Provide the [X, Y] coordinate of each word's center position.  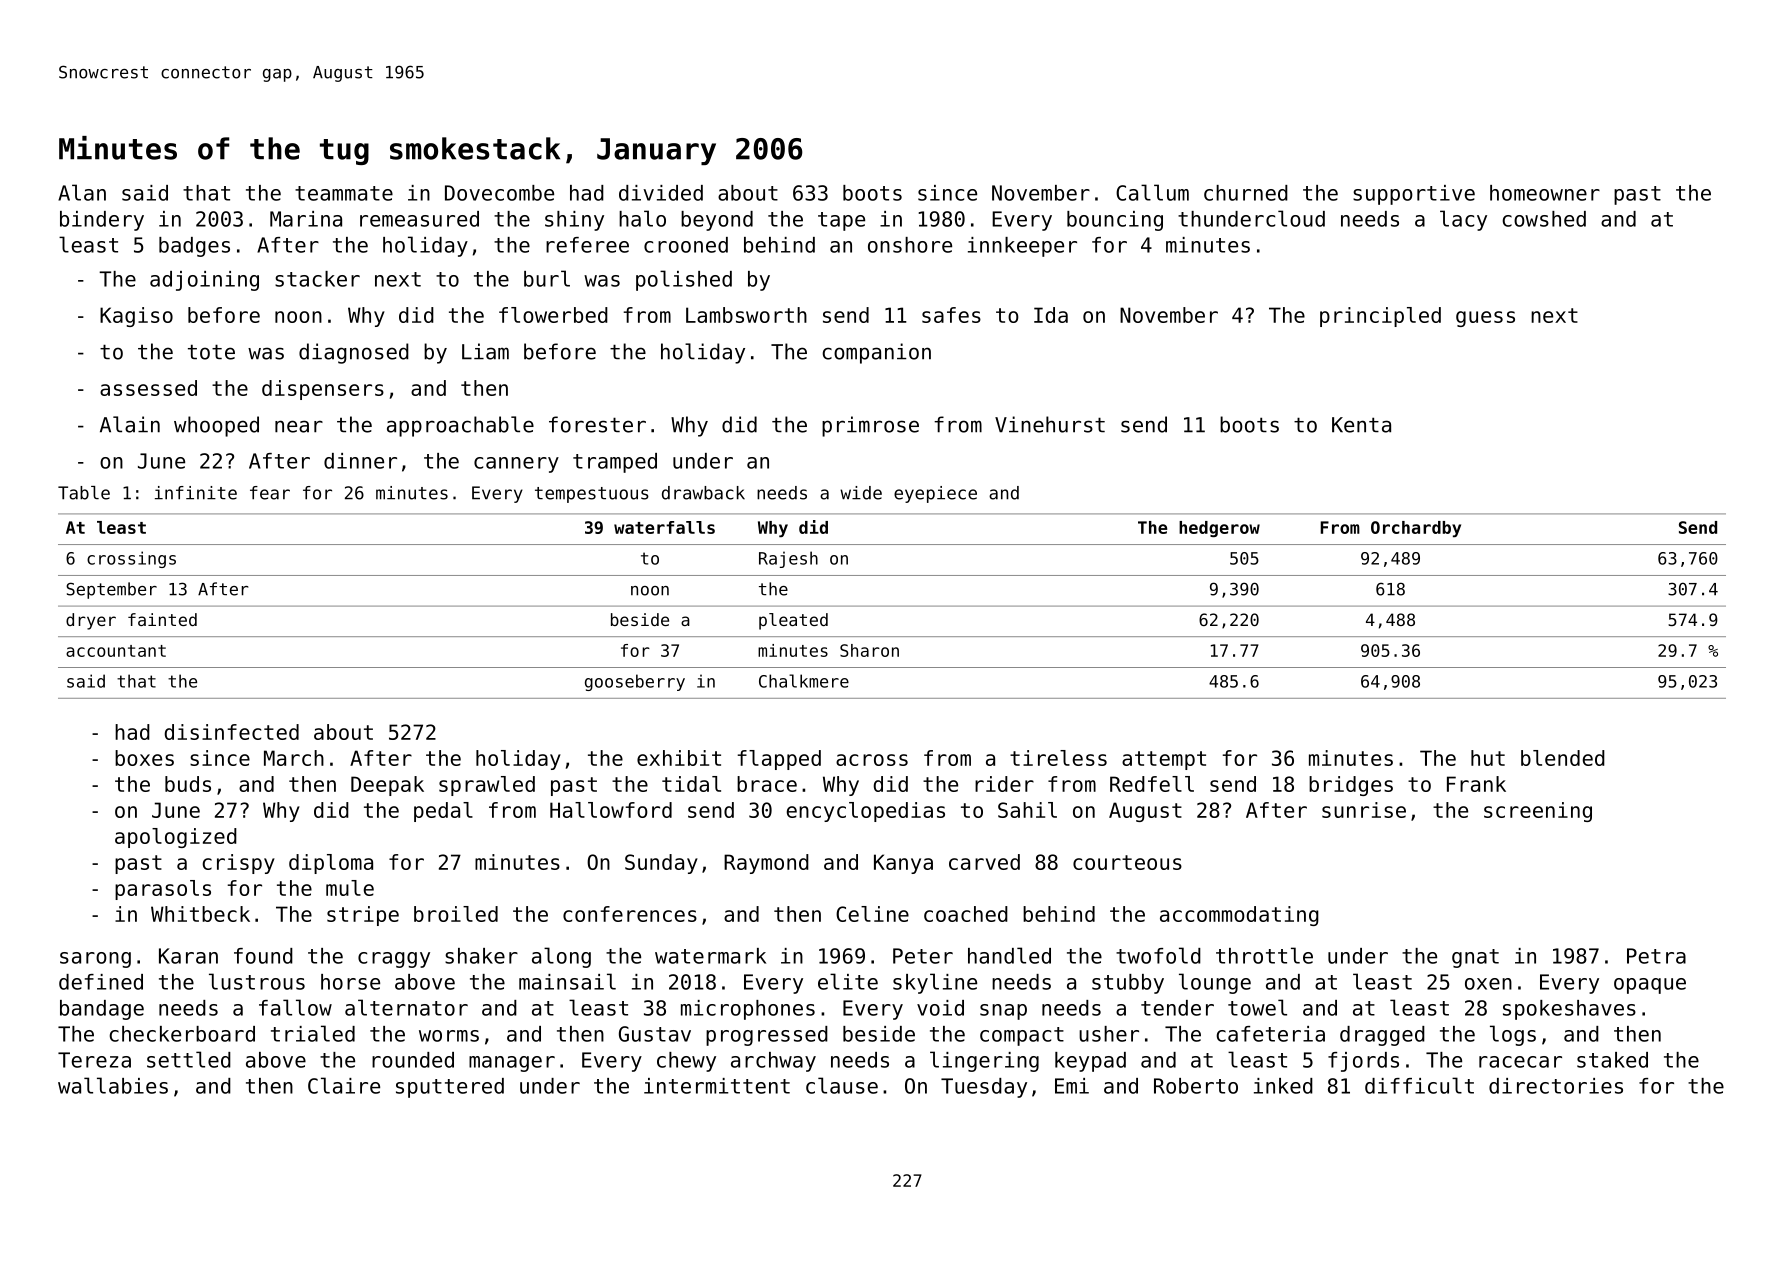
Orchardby [1416, 529]
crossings [131, 559]
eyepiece [935, 494]
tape [841, 221]
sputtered [450, 1088]
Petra [1656, 956]
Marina [306, 219]
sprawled [487, 786]
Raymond [766, 864]
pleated [793, 621]
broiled [456, 914]
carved [984, 862]
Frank [1476, 784]
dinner [360, 461]
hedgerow [1219, 529]
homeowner [1545, 193]
